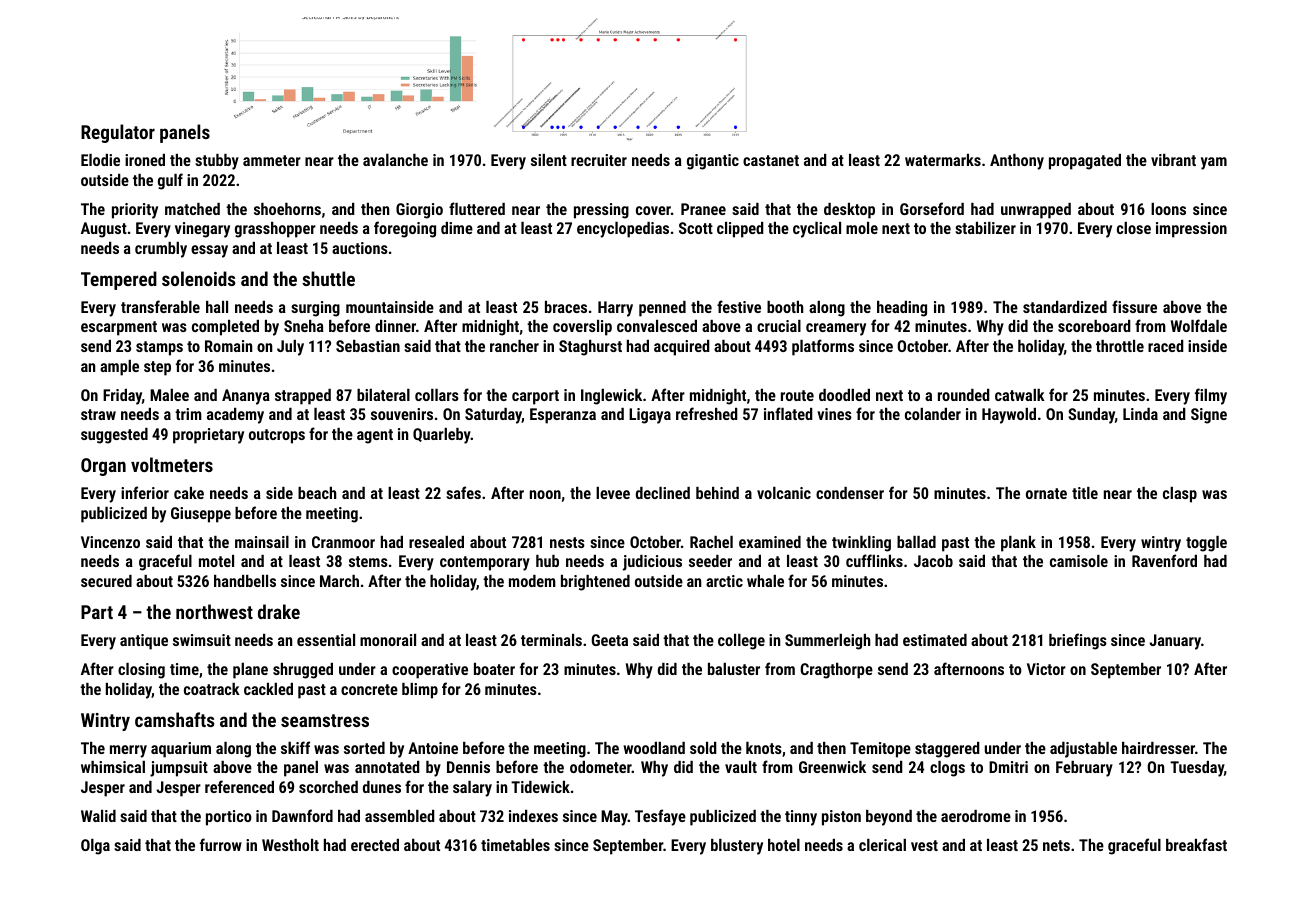  Describe the element at coordinates (1009, 416) in the page. I see `Haywold` at that location.
